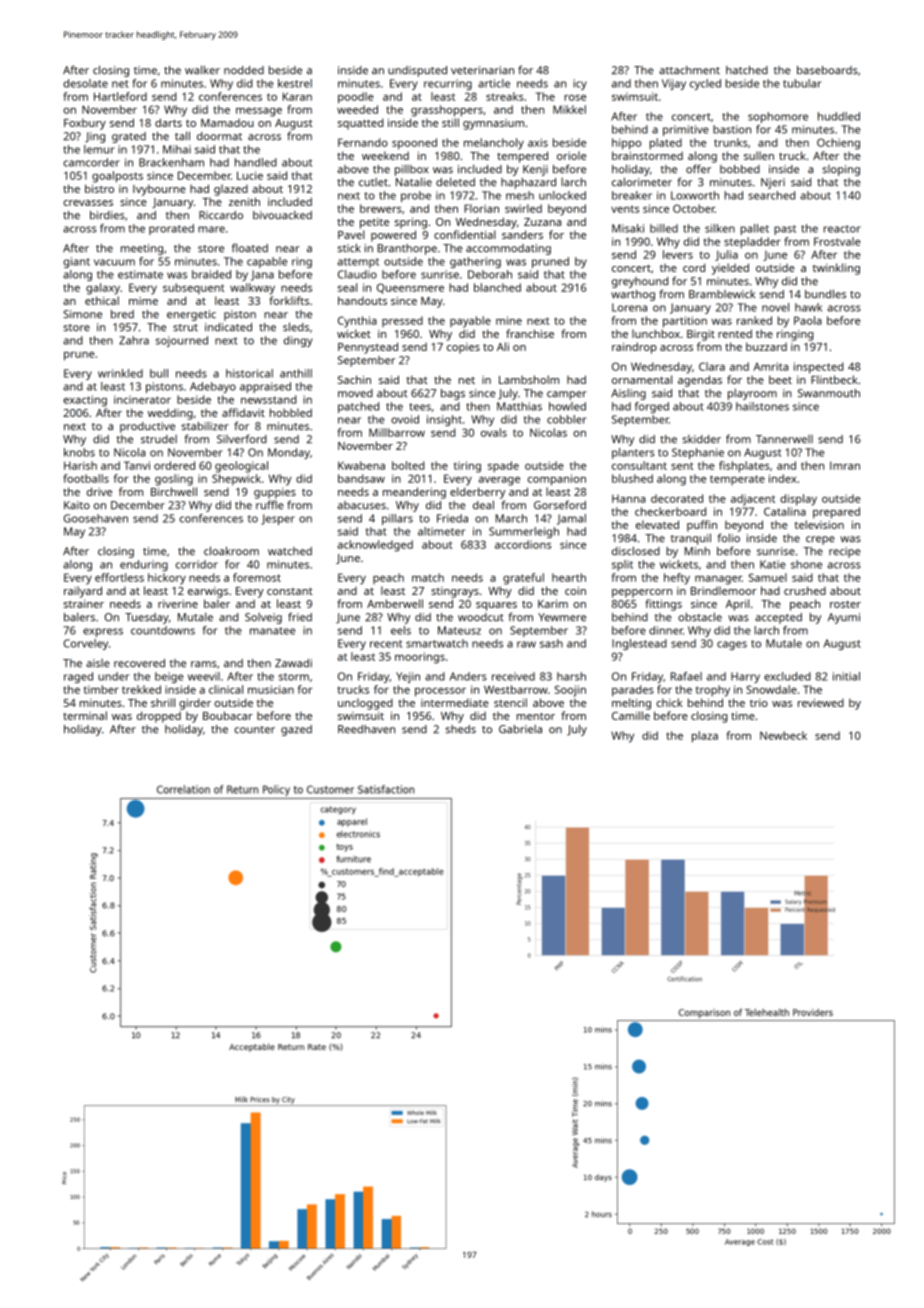  I want to click on veterinarian, so click(482, 70).
